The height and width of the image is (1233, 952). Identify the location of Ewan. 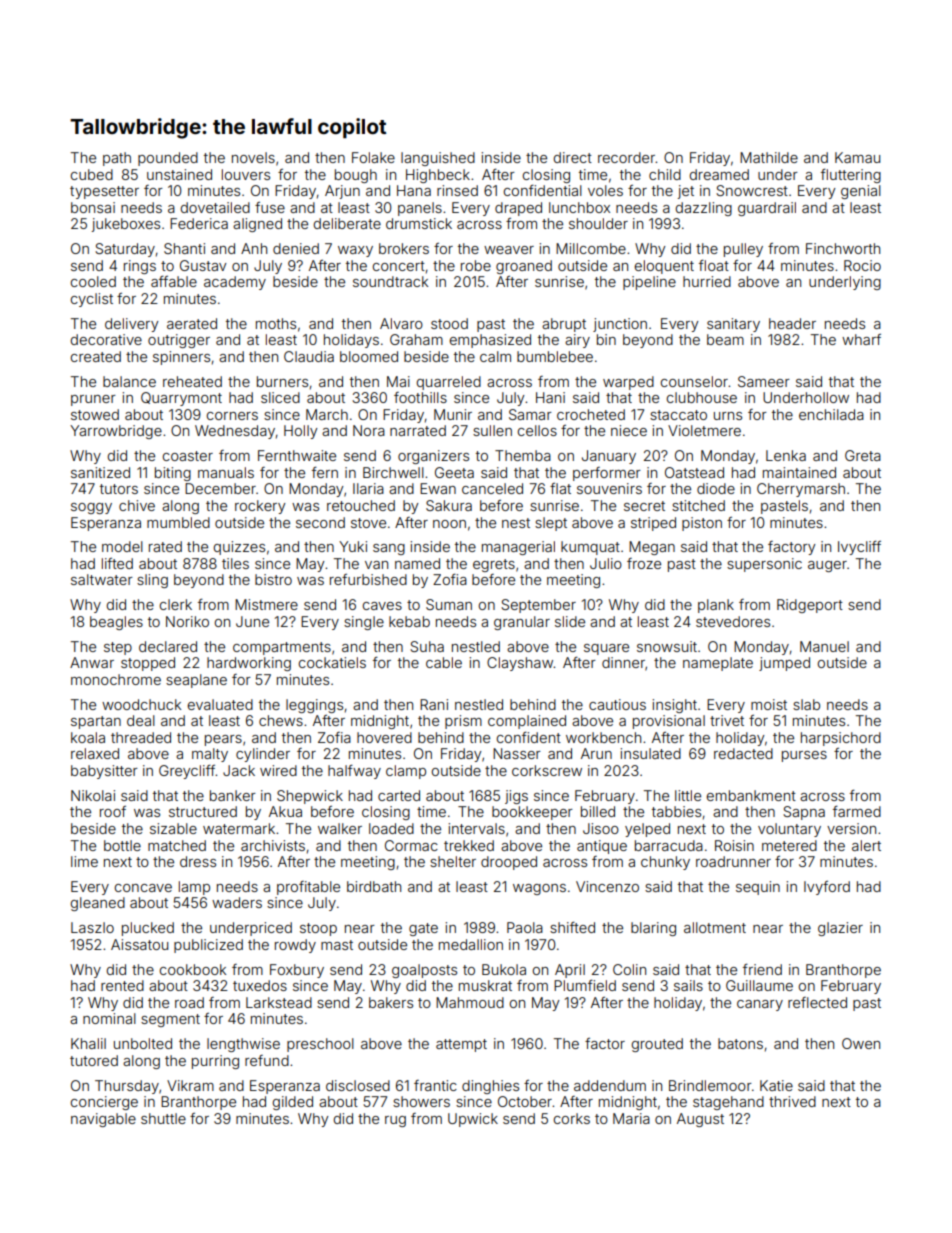
(438, 488).
